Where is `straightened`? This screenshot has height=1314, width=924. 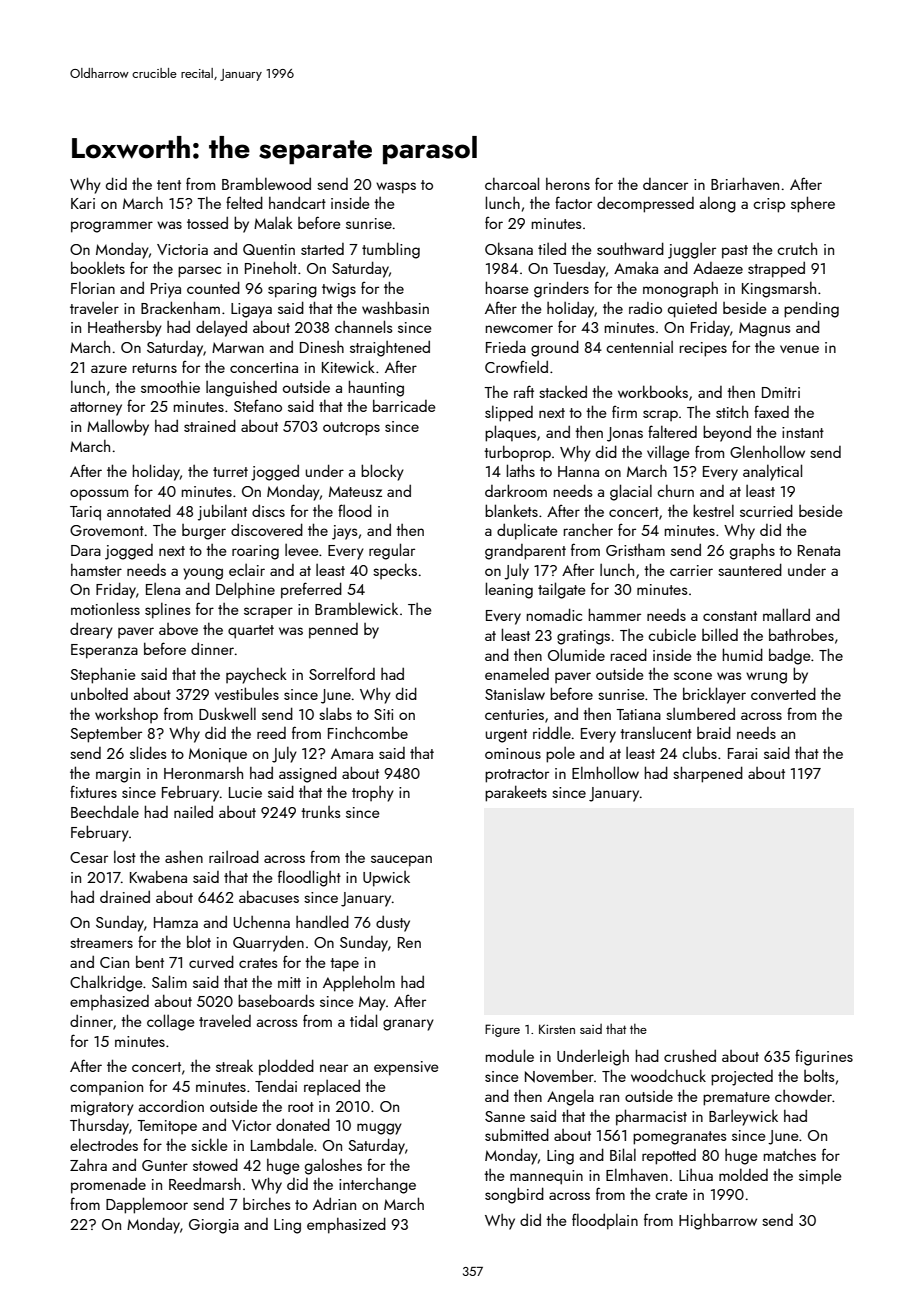 straightened is located at coordinates (390, 348).
